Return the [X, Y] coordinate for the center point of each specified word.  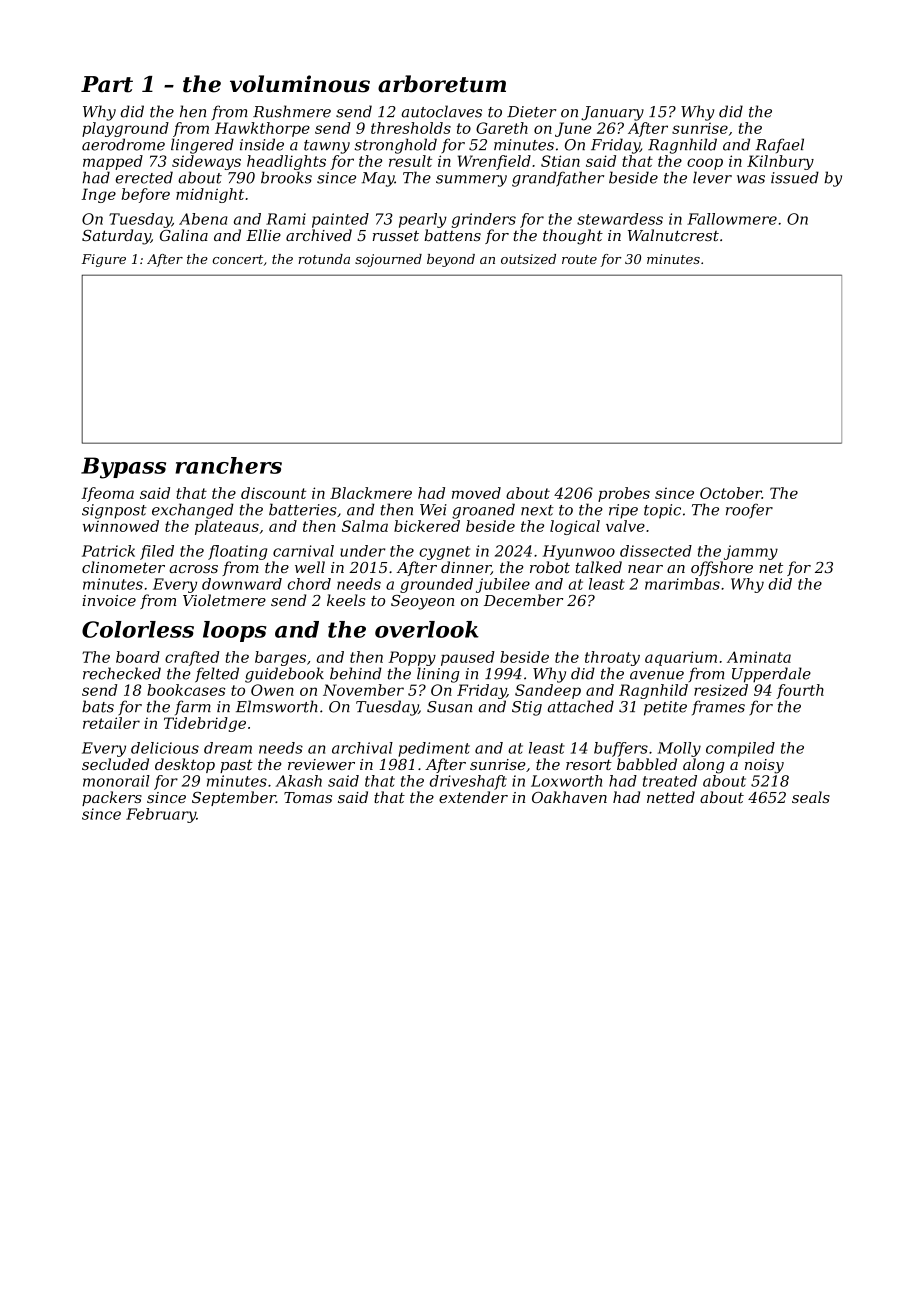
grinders [484, 220]
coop [705, 164]
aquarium [681, 658]
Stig [527, 708]
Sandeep [548, 691]
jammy [751, 552]
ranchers [228, 465]
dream [228, 748]
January [612, 113]
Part [107, 84]
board [138, 657]
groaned [483, 511]
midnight [210, 195]
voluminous [300, 84]
